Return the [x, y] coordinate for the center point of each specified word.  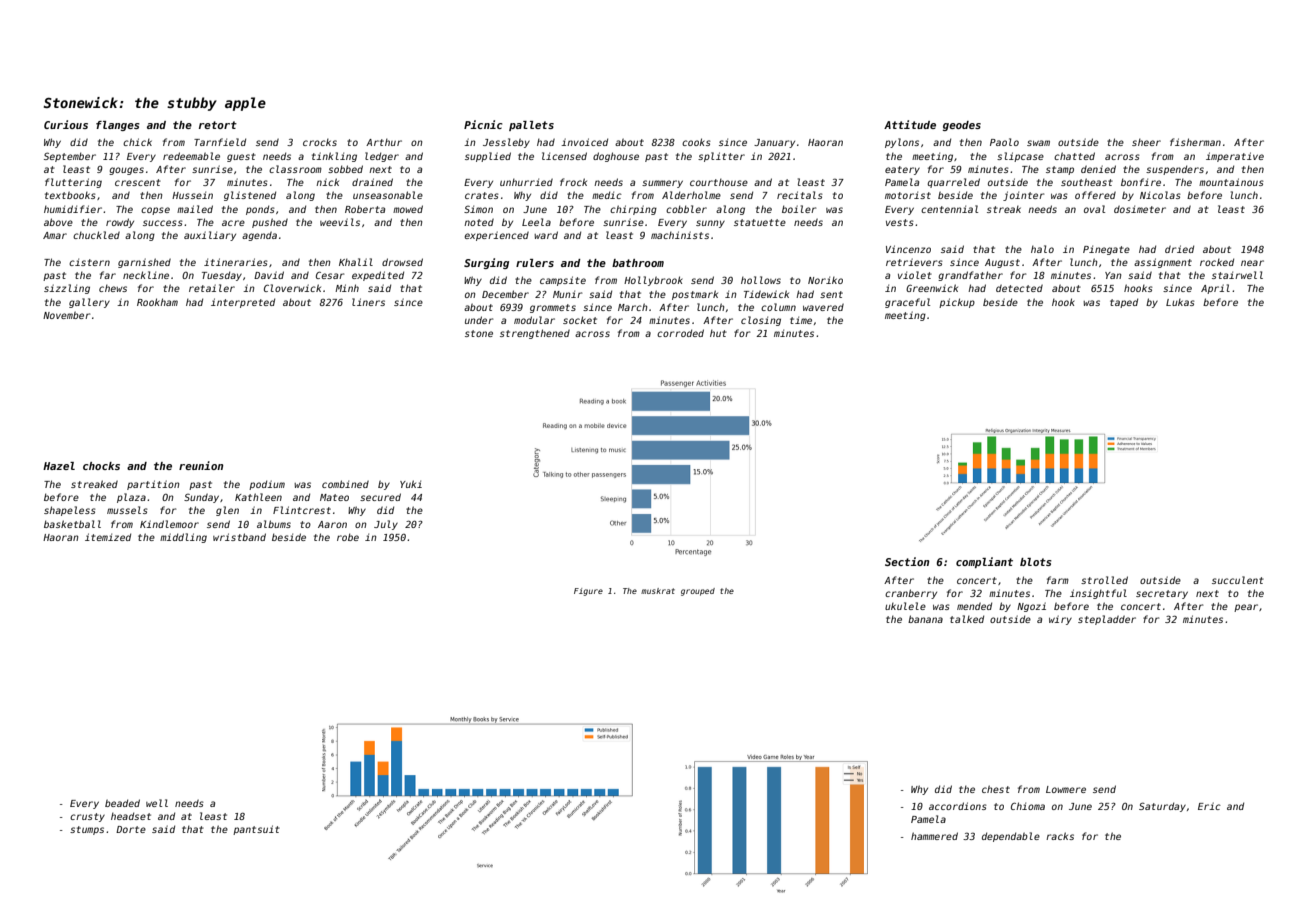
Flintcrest [302, 510]
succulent [1238, 580]
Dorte [131, 829]
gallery [89, 303]
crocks [320, 142]
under [479, 320]
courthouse [719, 182]
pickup [957, 303]
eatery [902, 170]
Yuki [411, 484]
